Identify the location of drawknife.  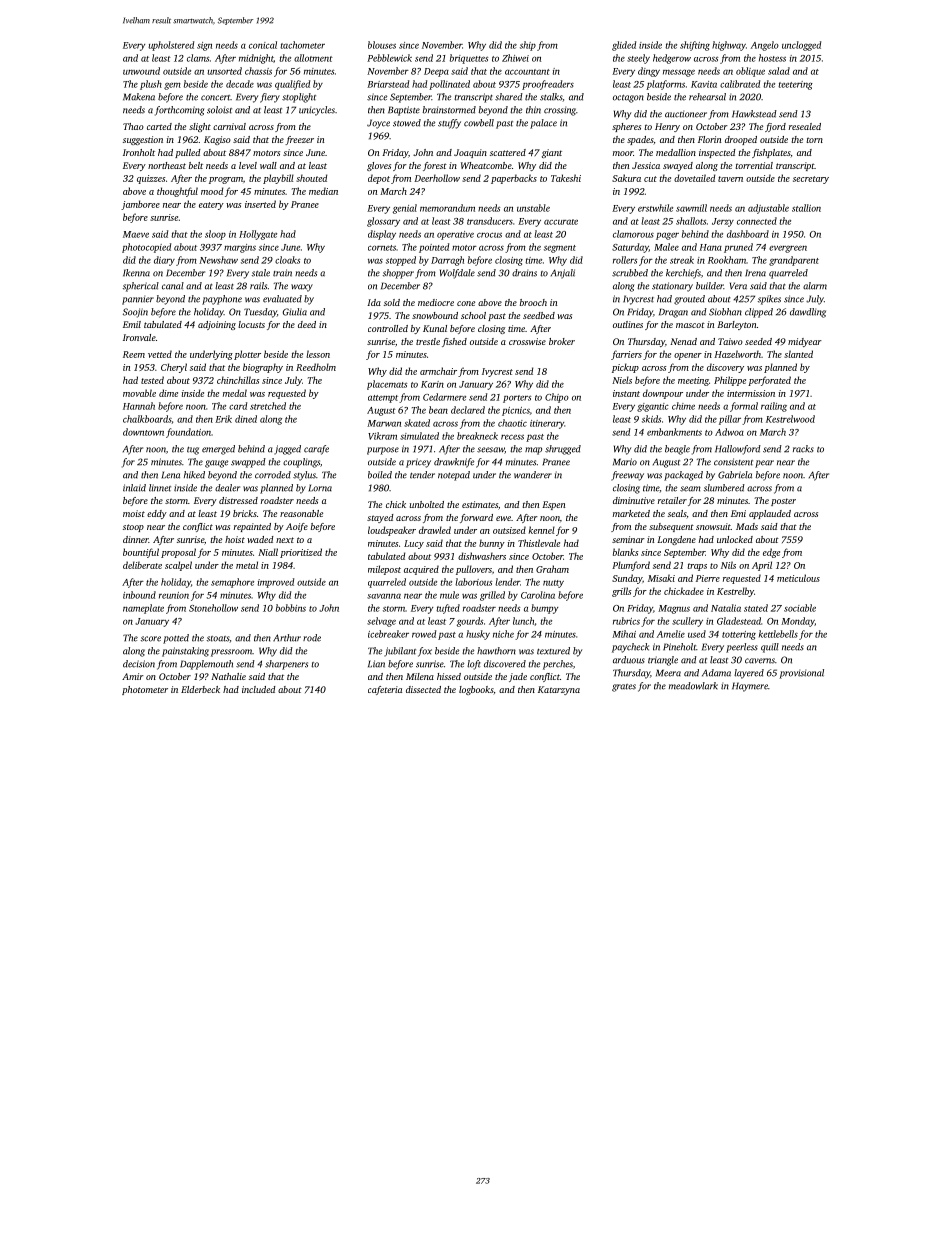
(454, 463).
